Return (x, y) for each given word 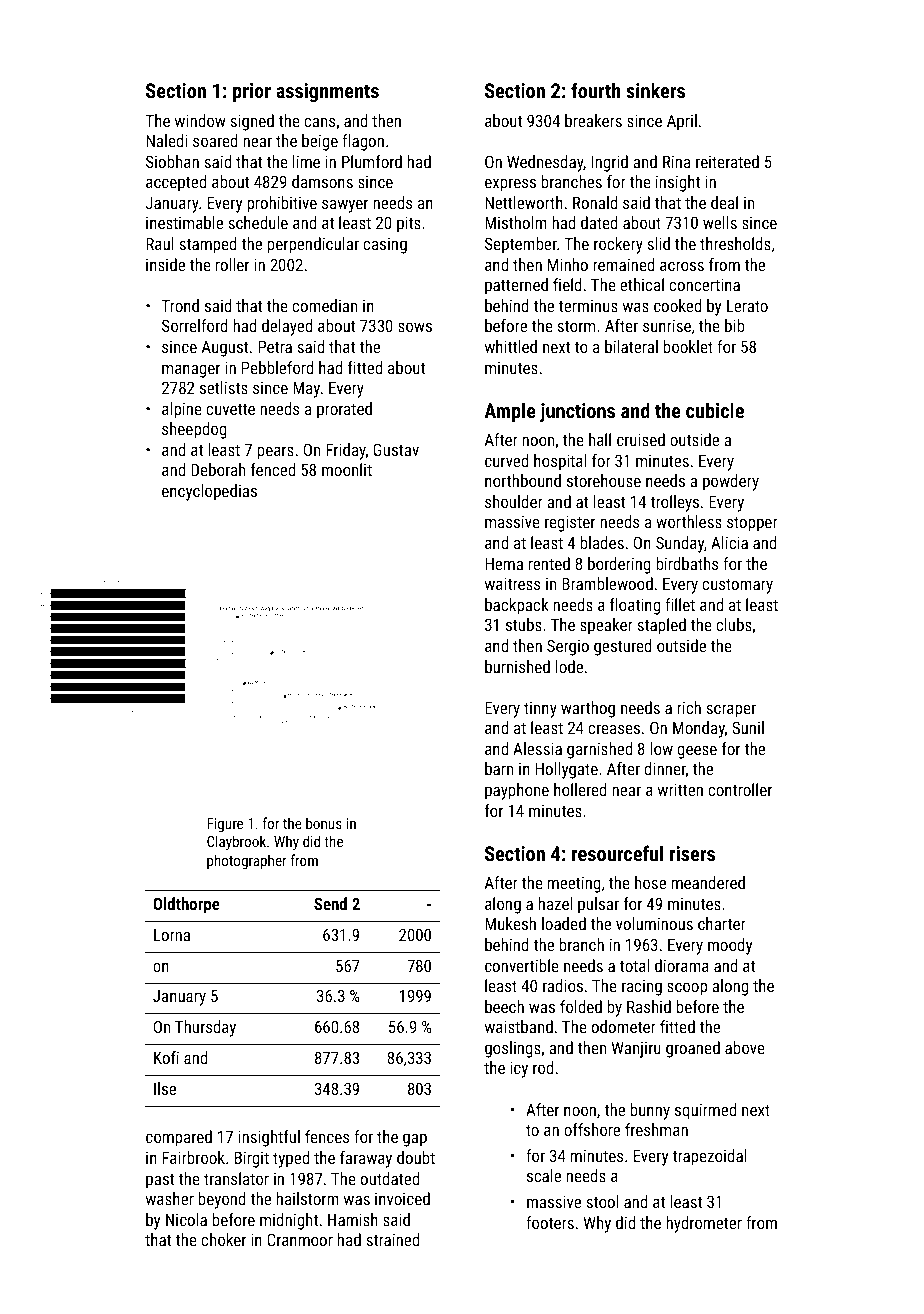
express (510, 185)
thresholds (735, 243)
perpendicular (313, 245)
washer (170, 1198)
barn (499, 768)
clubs (734, 624)
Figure (225, 825)
